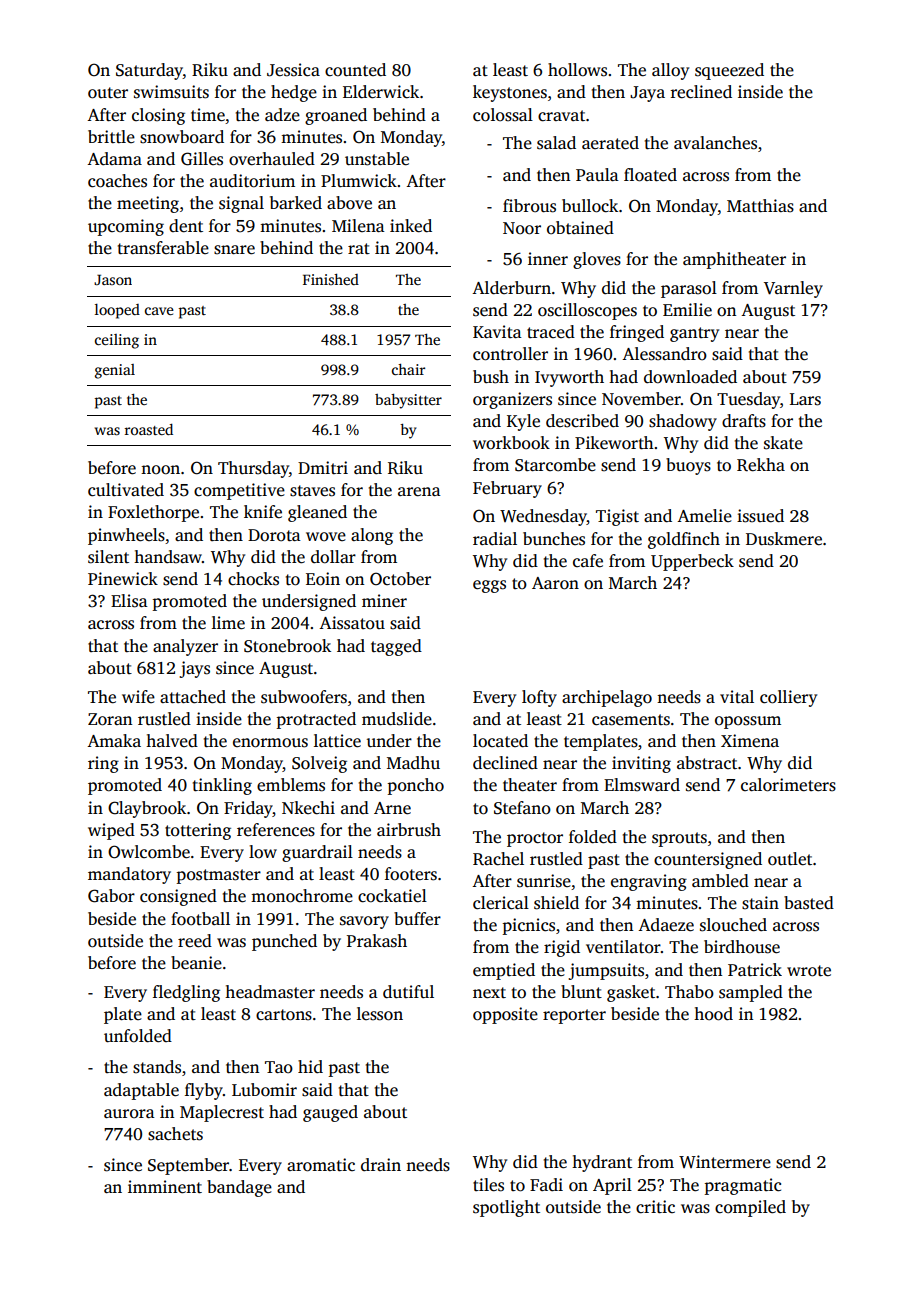  I want to click on reporter, so click(574, 1016).
